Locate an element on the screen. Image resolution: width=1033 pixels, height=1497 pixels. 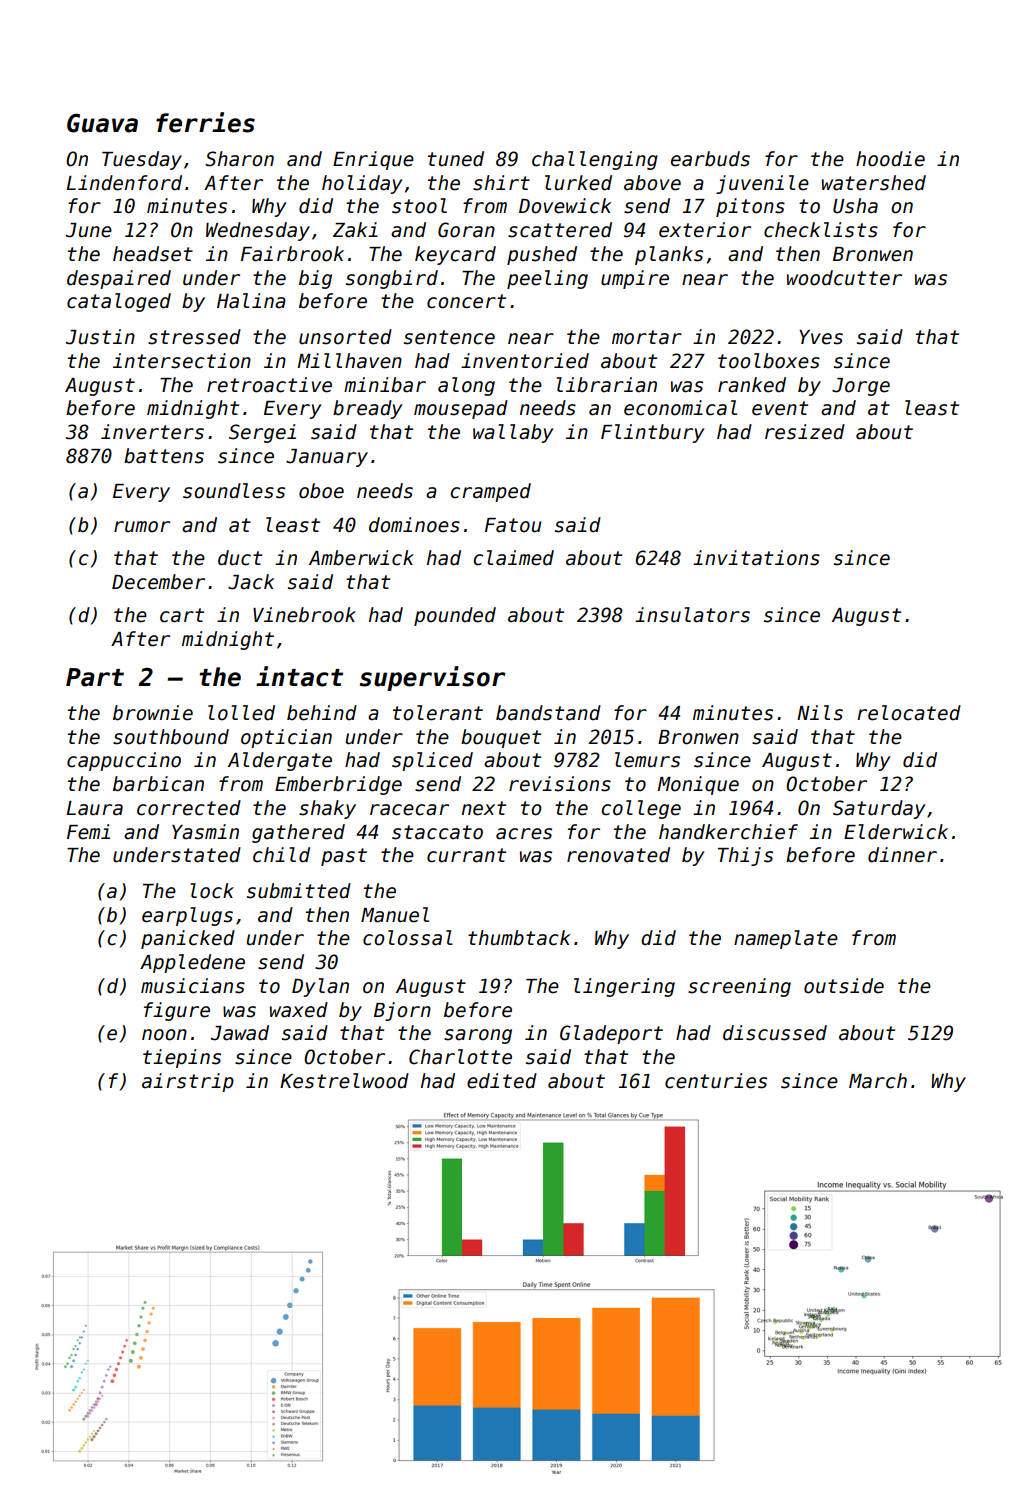
dinner is located at coordinates (902, 855).
